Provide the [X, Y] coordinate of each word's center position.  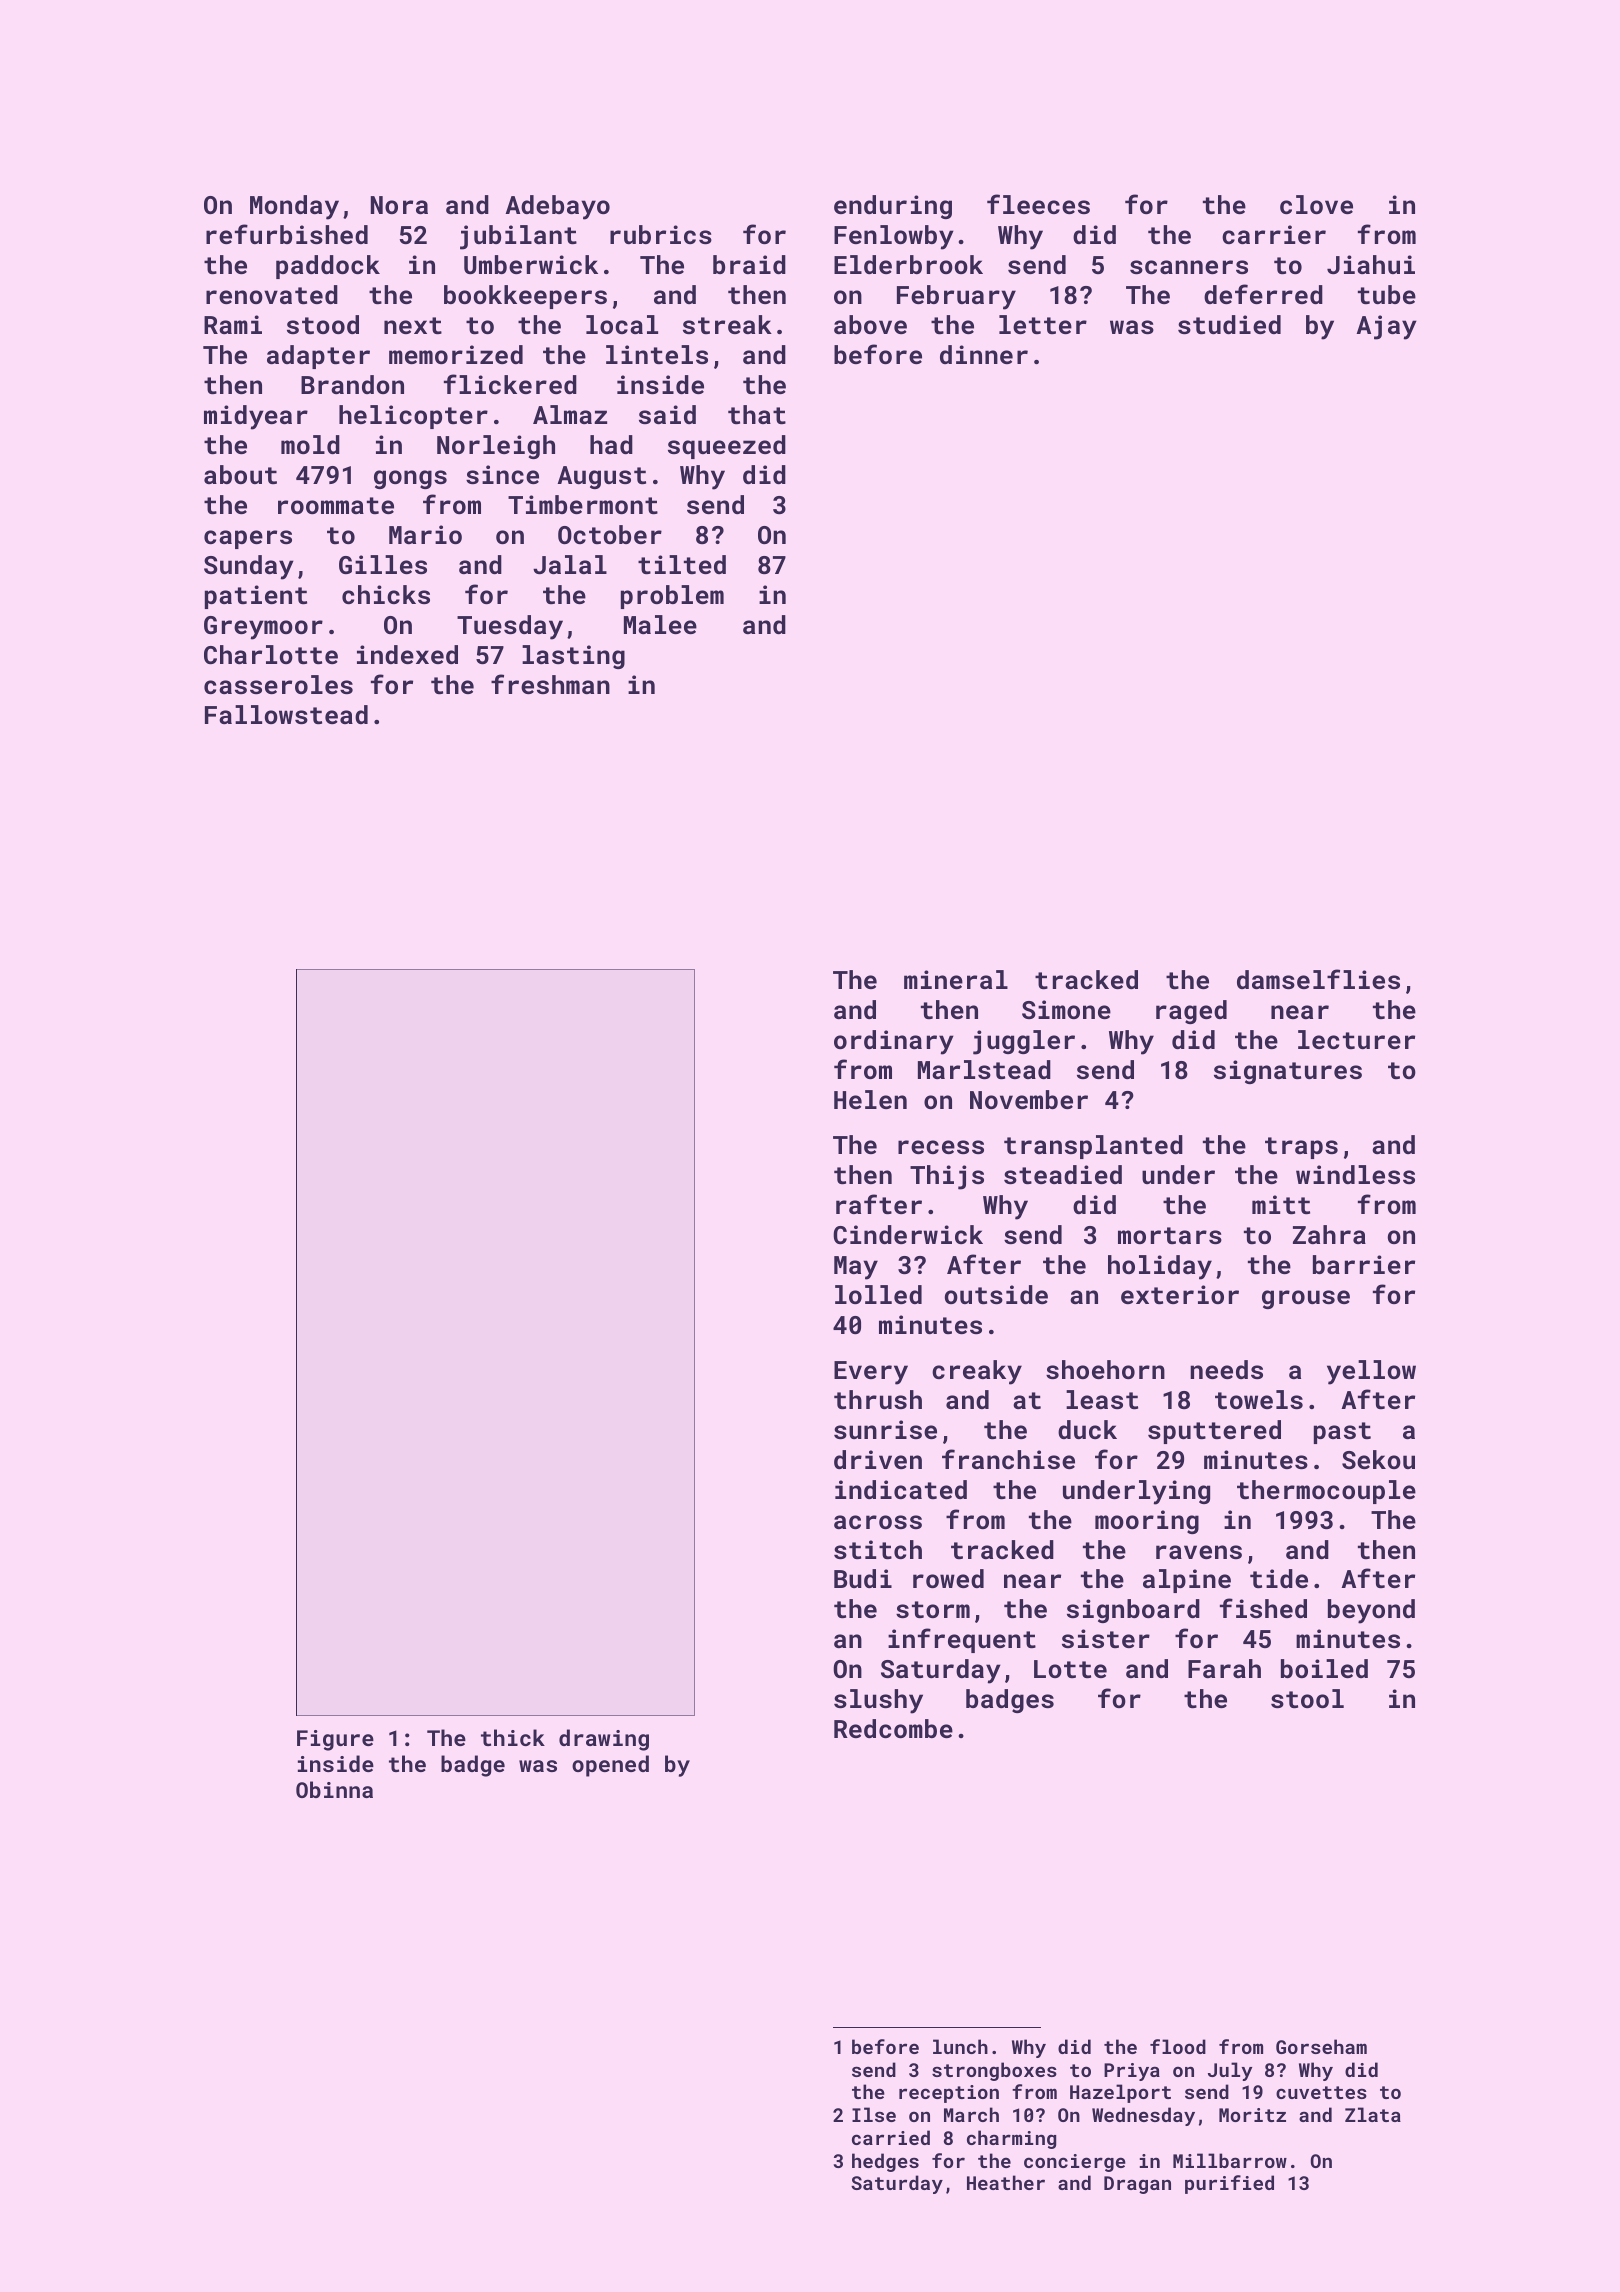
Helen [870, 1099]
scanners [1189, 267]
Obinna [334, 1789]
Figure [335, 1740]
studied [1229, 324]
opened [610, 1766]
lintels [657, 354]
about [240, 474]
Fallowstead [286, 714]
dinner [984, 354]
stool [1307, 1698]
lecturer [1356, 1039]
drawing [604, 1740]
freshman [550, 684]
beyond [1371, 1611]
